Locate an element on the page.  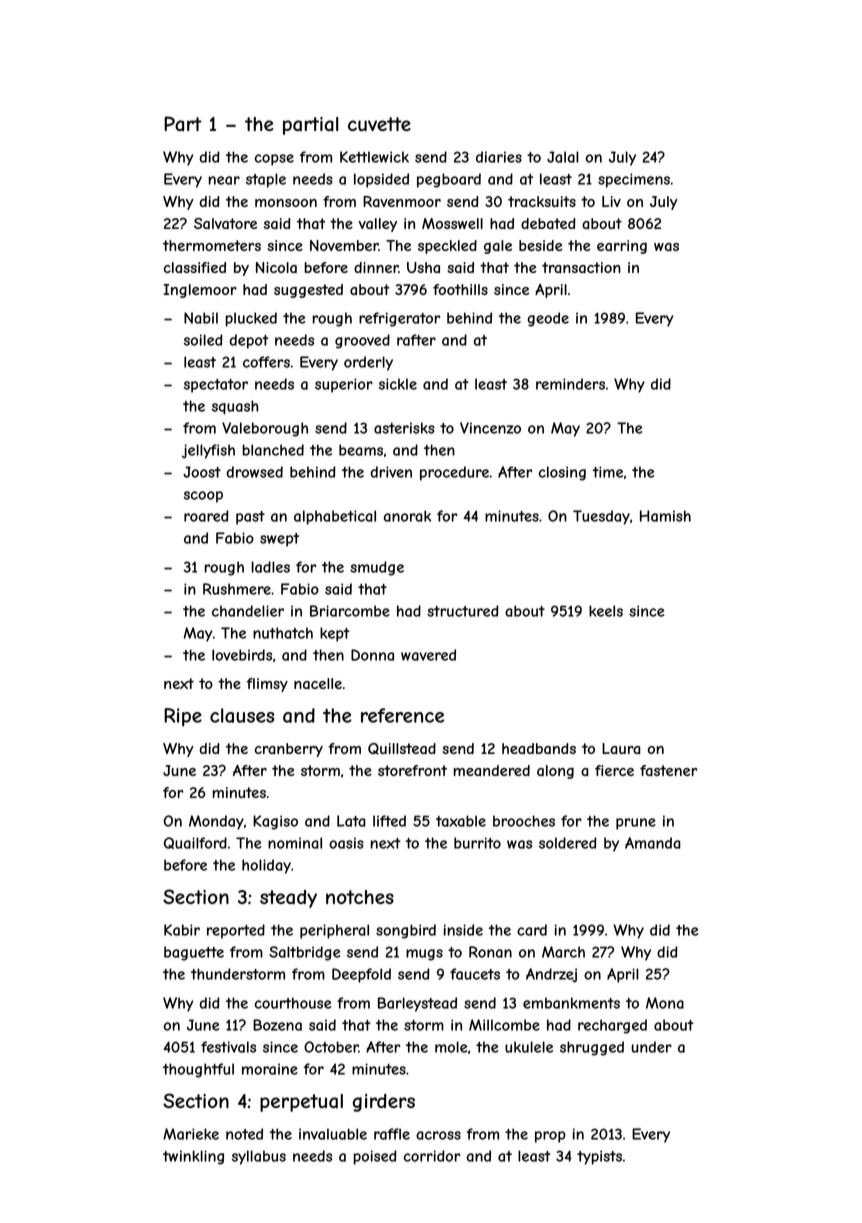
thoughtful is located at coordinates (198, 1070).
